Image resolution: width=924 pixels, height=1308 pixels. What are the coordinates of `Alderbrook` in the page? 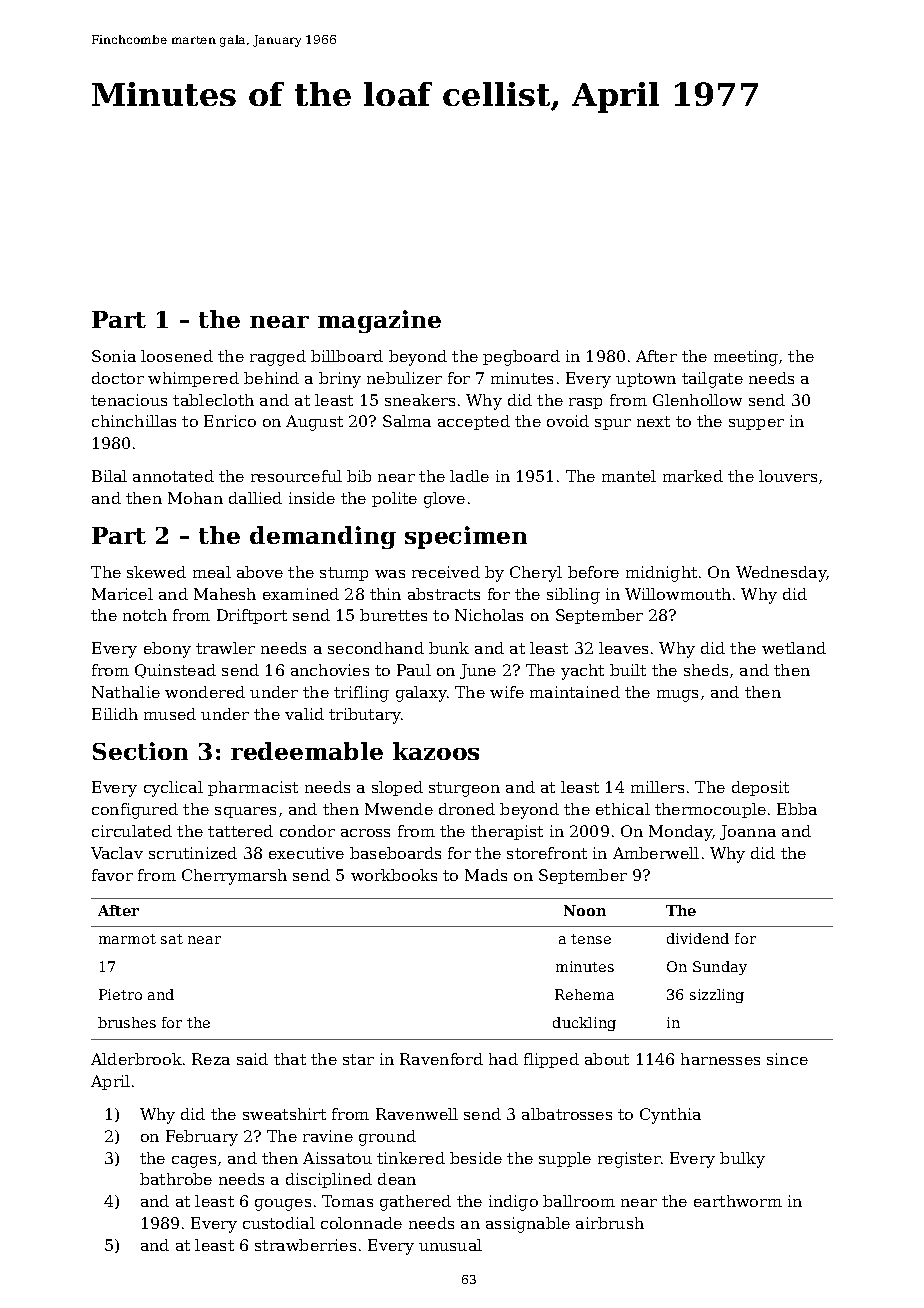 It's located at (136, 1059).
